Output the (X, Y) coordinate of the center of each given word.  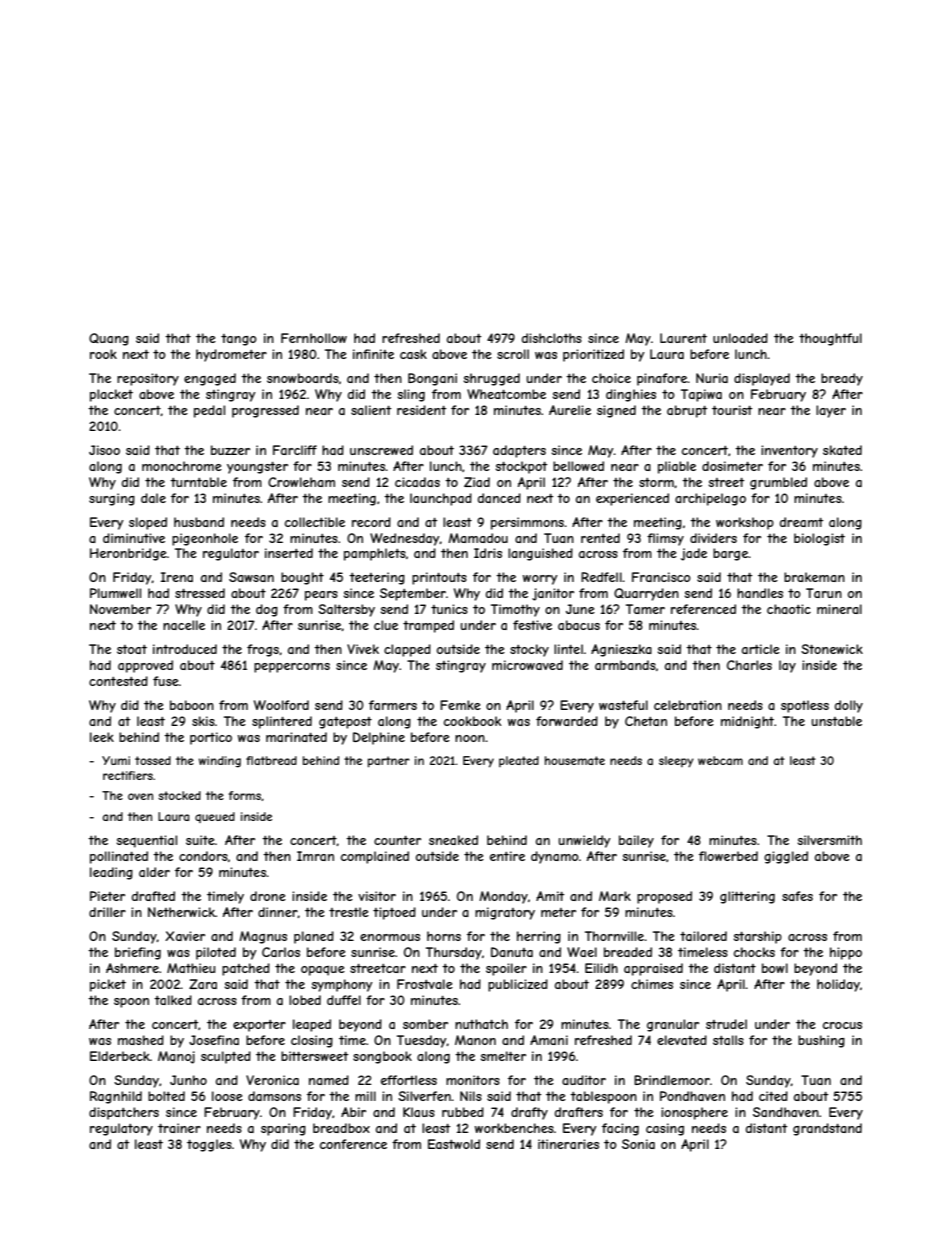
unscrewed (381, 450)
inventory (789, 451)
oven (140, 796)
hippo (846, 953)
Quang (109, 339)
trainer (179, 1128)
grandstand (827, 1129)
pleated (519, 761)
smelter (503, 1056)
